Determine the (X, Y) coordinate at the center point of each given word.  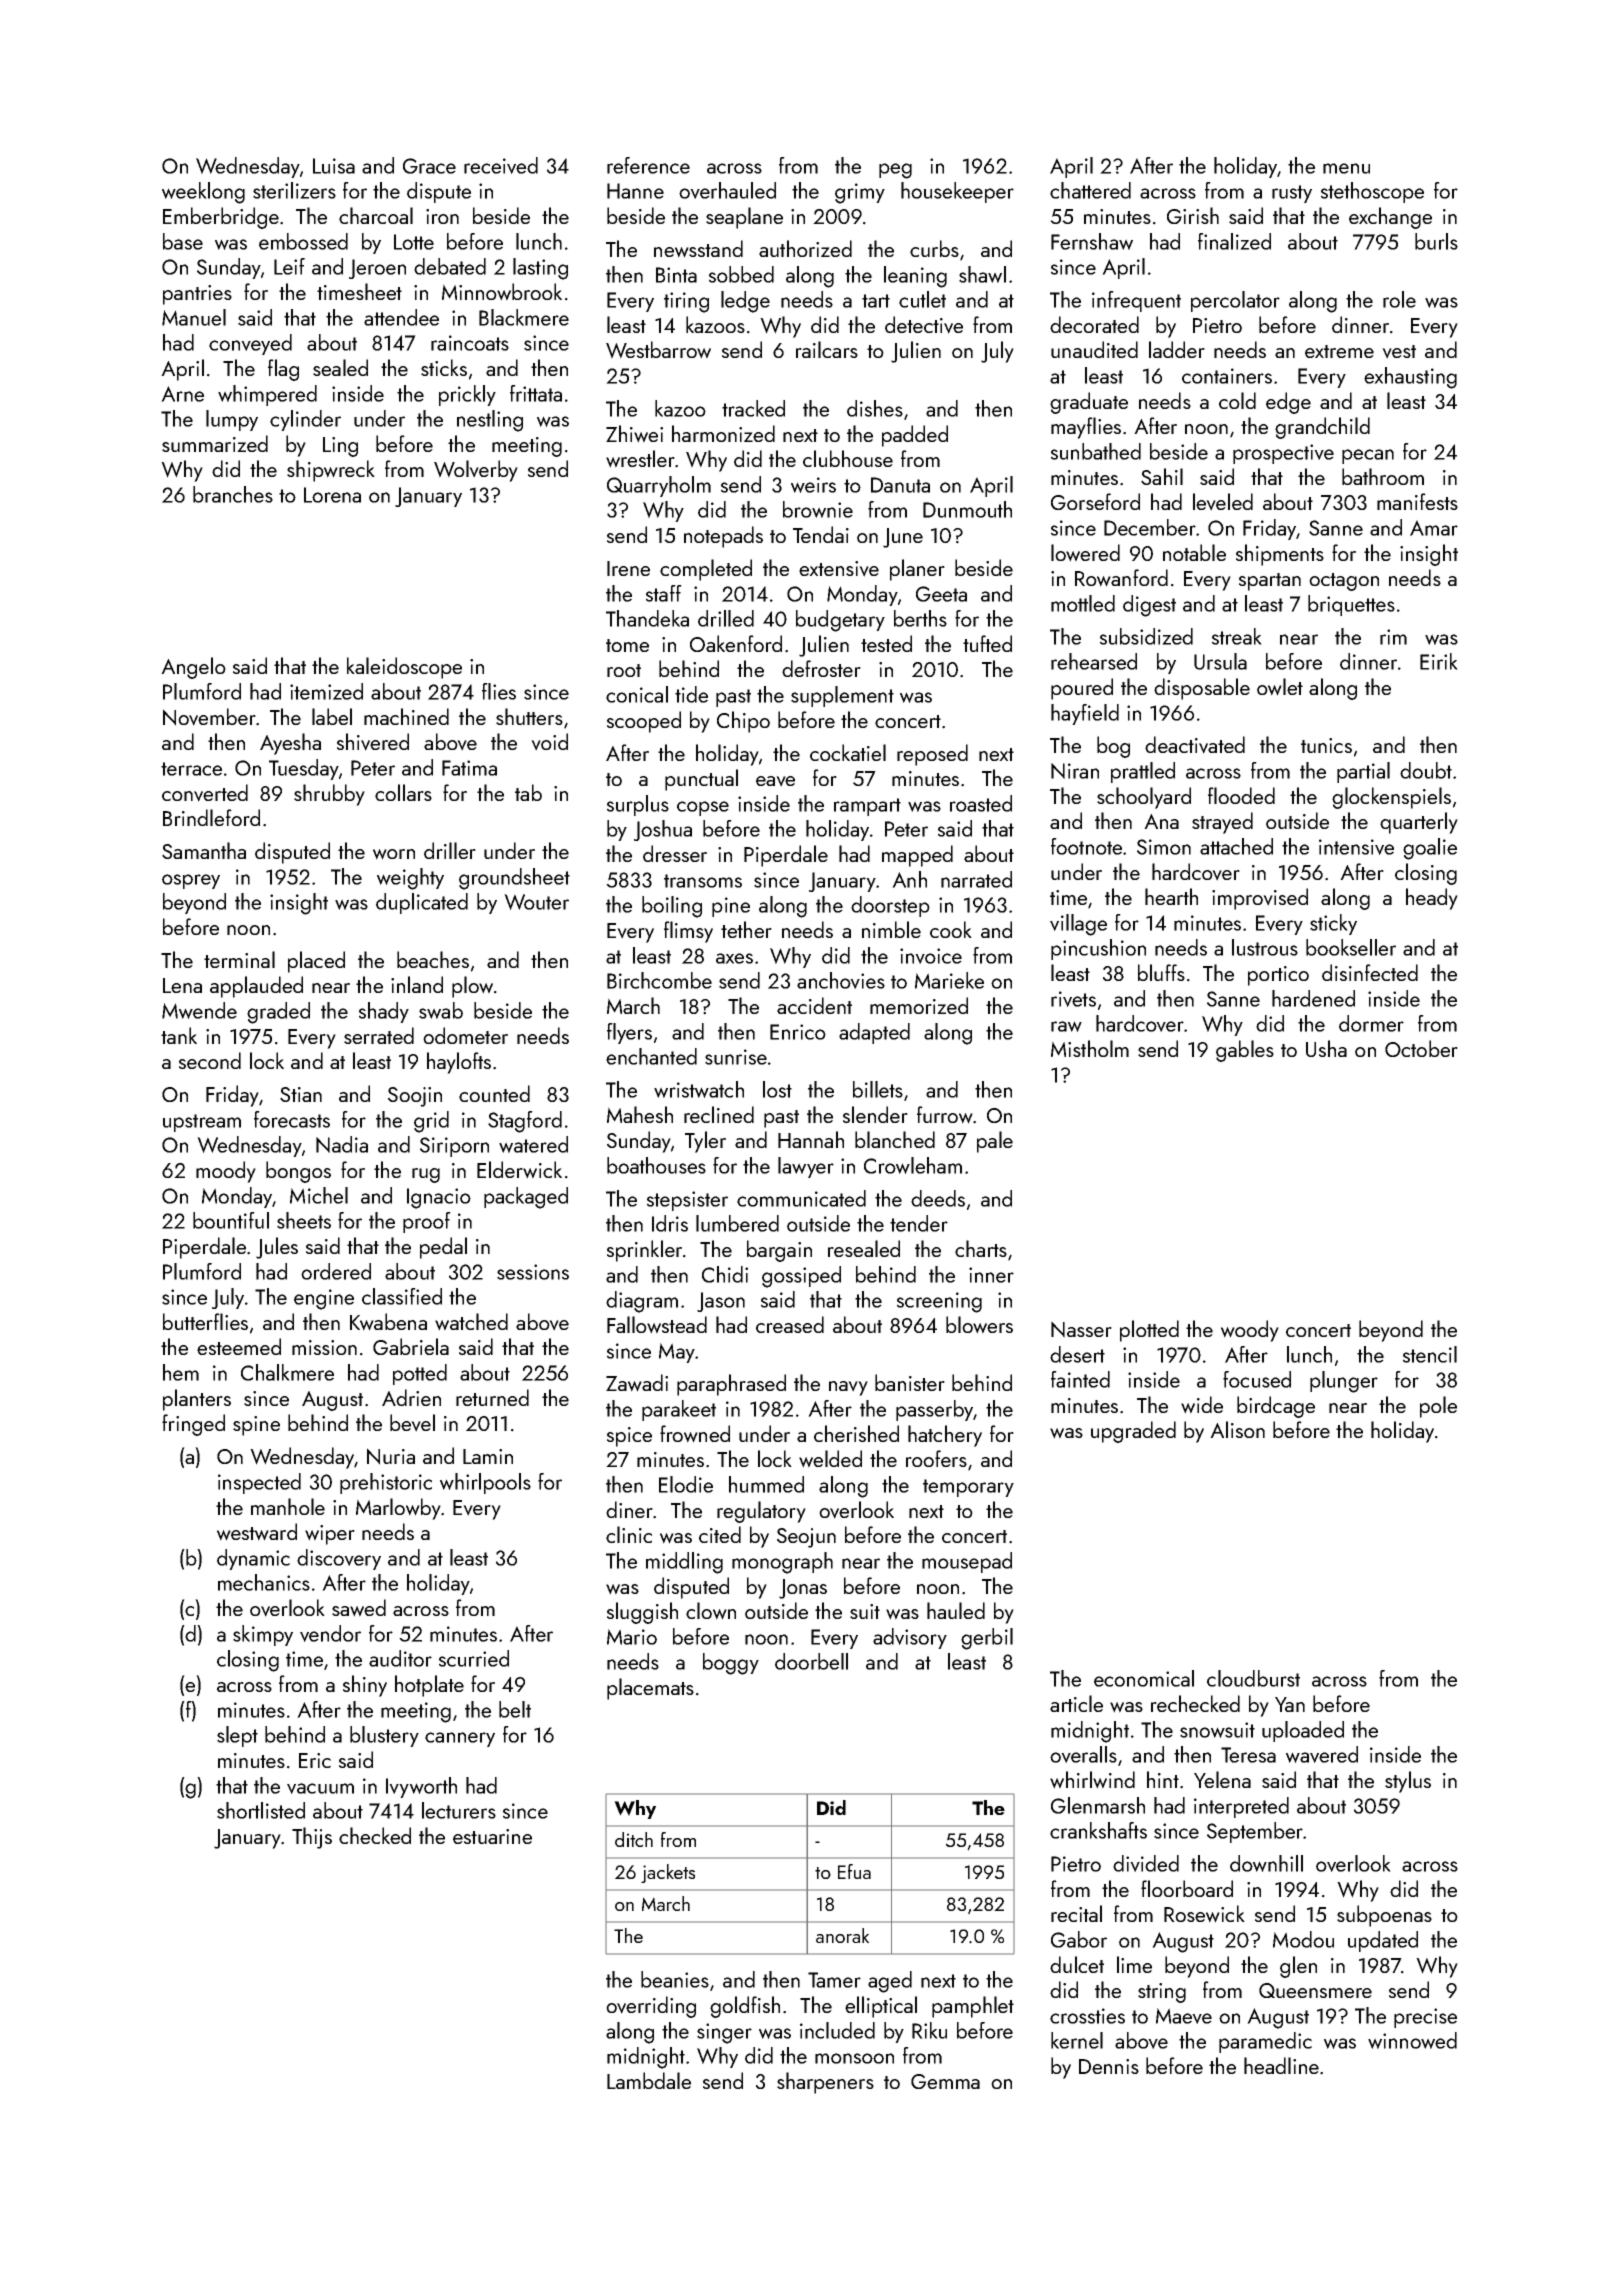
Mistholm (1090, 1048)
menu (1346, 168)
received (501, 165)
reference (648, 165)
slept (237, 1736)
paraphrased (731, 1385)
